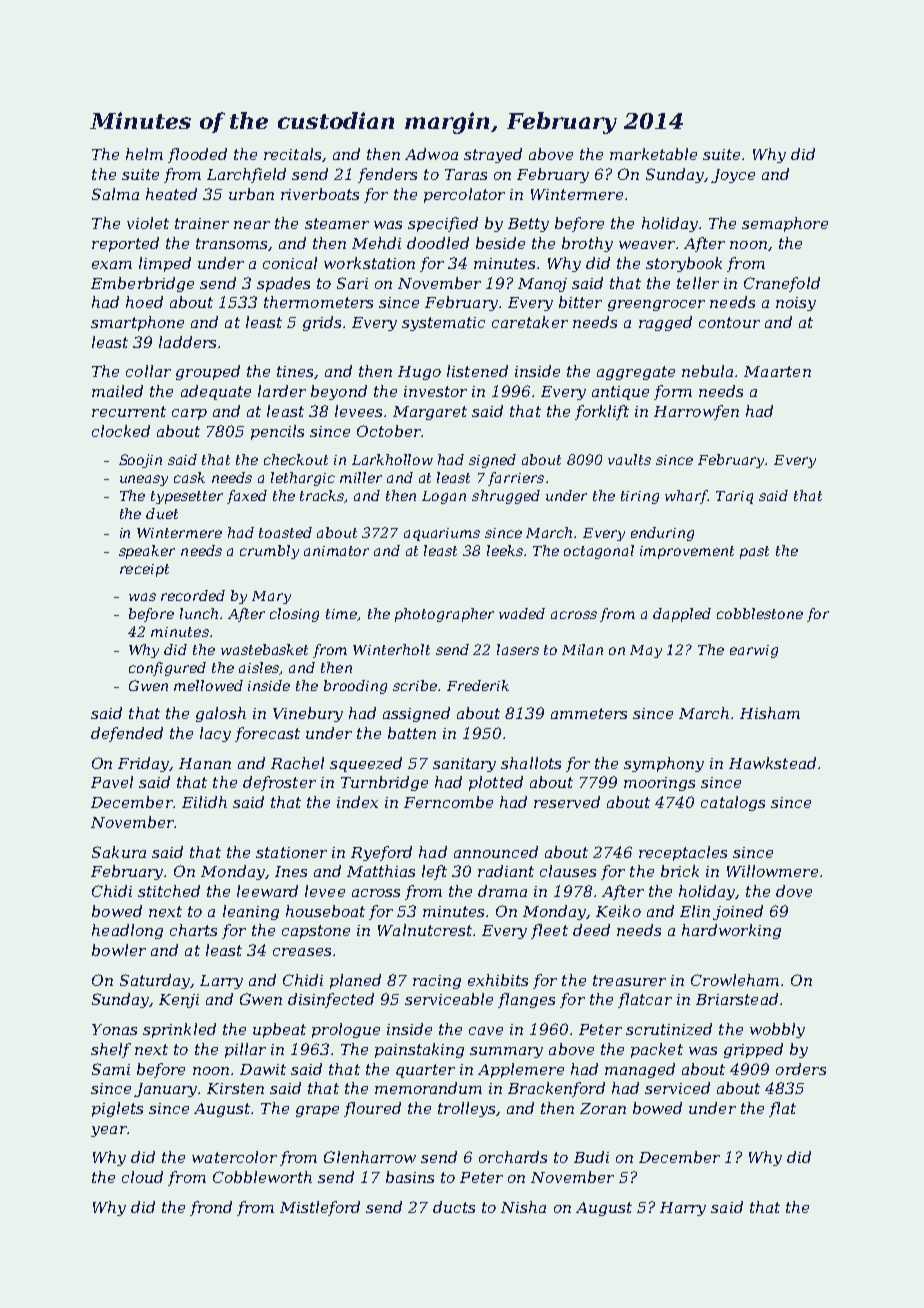 The width and height of the image is (924, 1308). What do you see at coordinates (290, 263) in the image?
I see `conical` at bounding box center [290, 263].
